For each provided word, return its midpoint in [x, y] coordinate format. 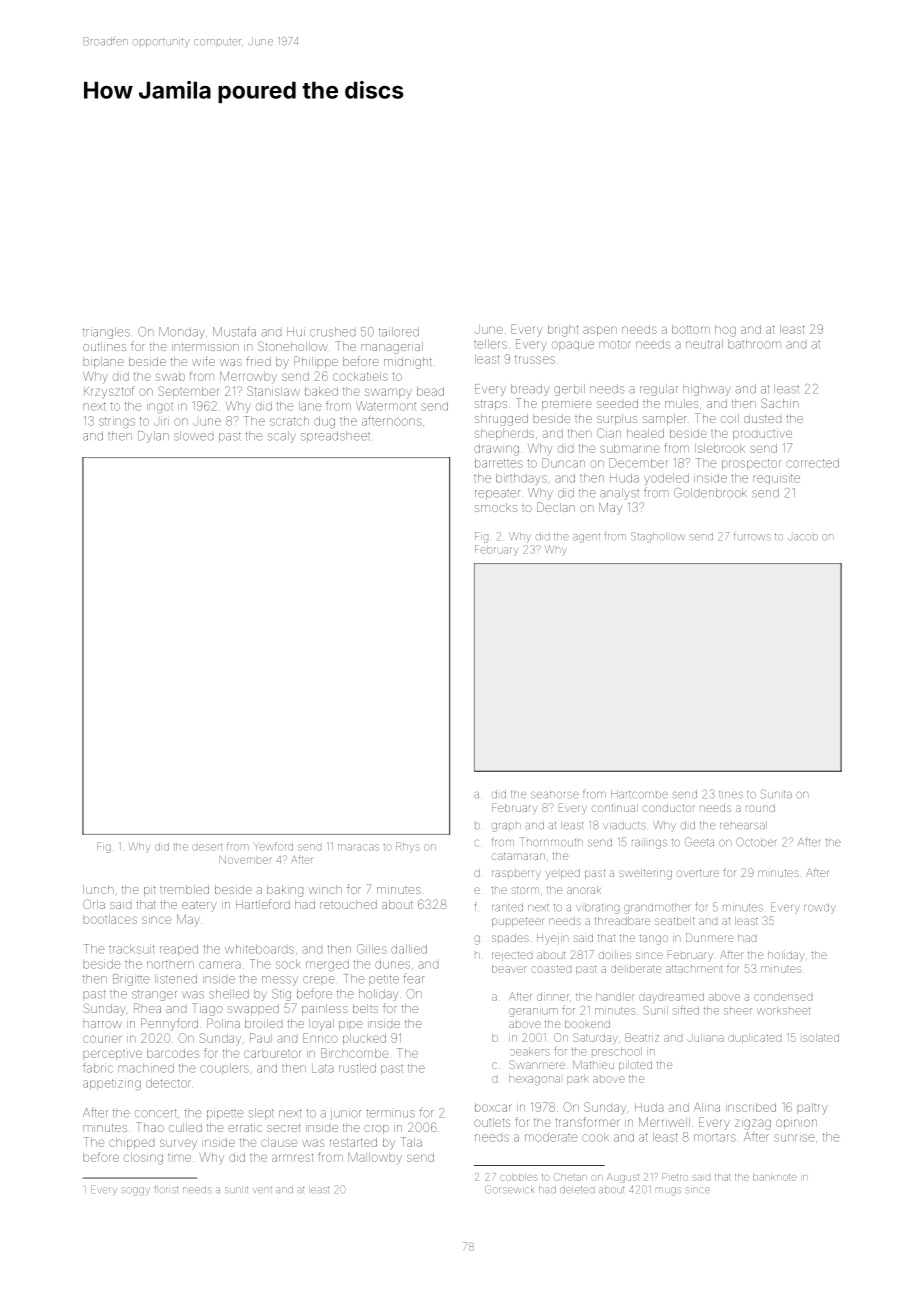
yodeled [666, 479]
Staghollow [658, 537]
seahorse [555, 794]
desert [207, 847]
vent [263, 1190]
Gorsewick [509, 1189]
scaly [282, 437]
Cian [609, 433]
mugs [669, 1191]
